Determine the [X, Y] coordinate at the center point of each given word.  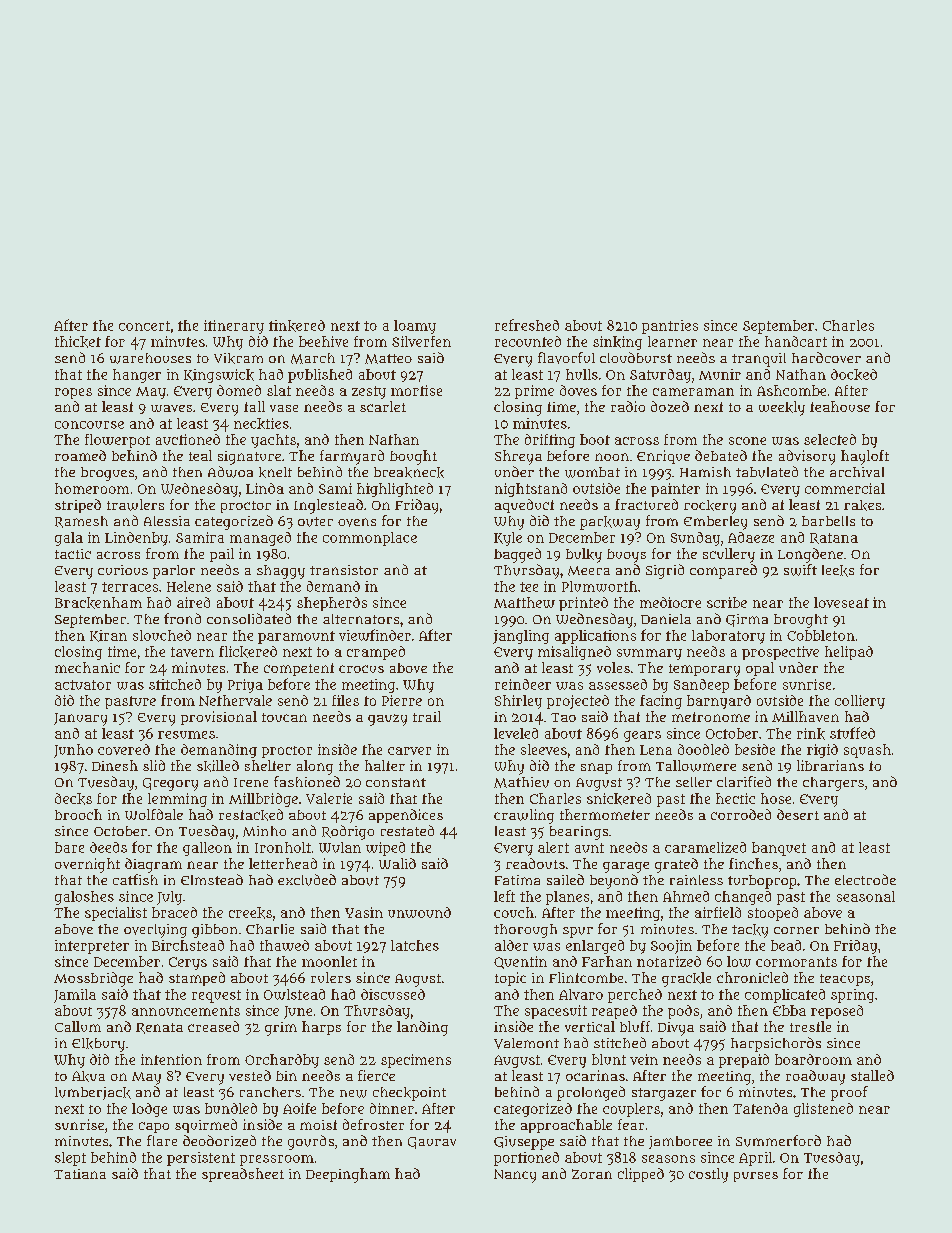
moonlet [329, 961]
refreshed [527, 325]
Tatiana [80, 1174]
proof [849, 1093]
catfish [135, 879]
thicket [78, 342]
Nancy [515, 1176]
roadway [815, 1077]
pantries [670, 327]
